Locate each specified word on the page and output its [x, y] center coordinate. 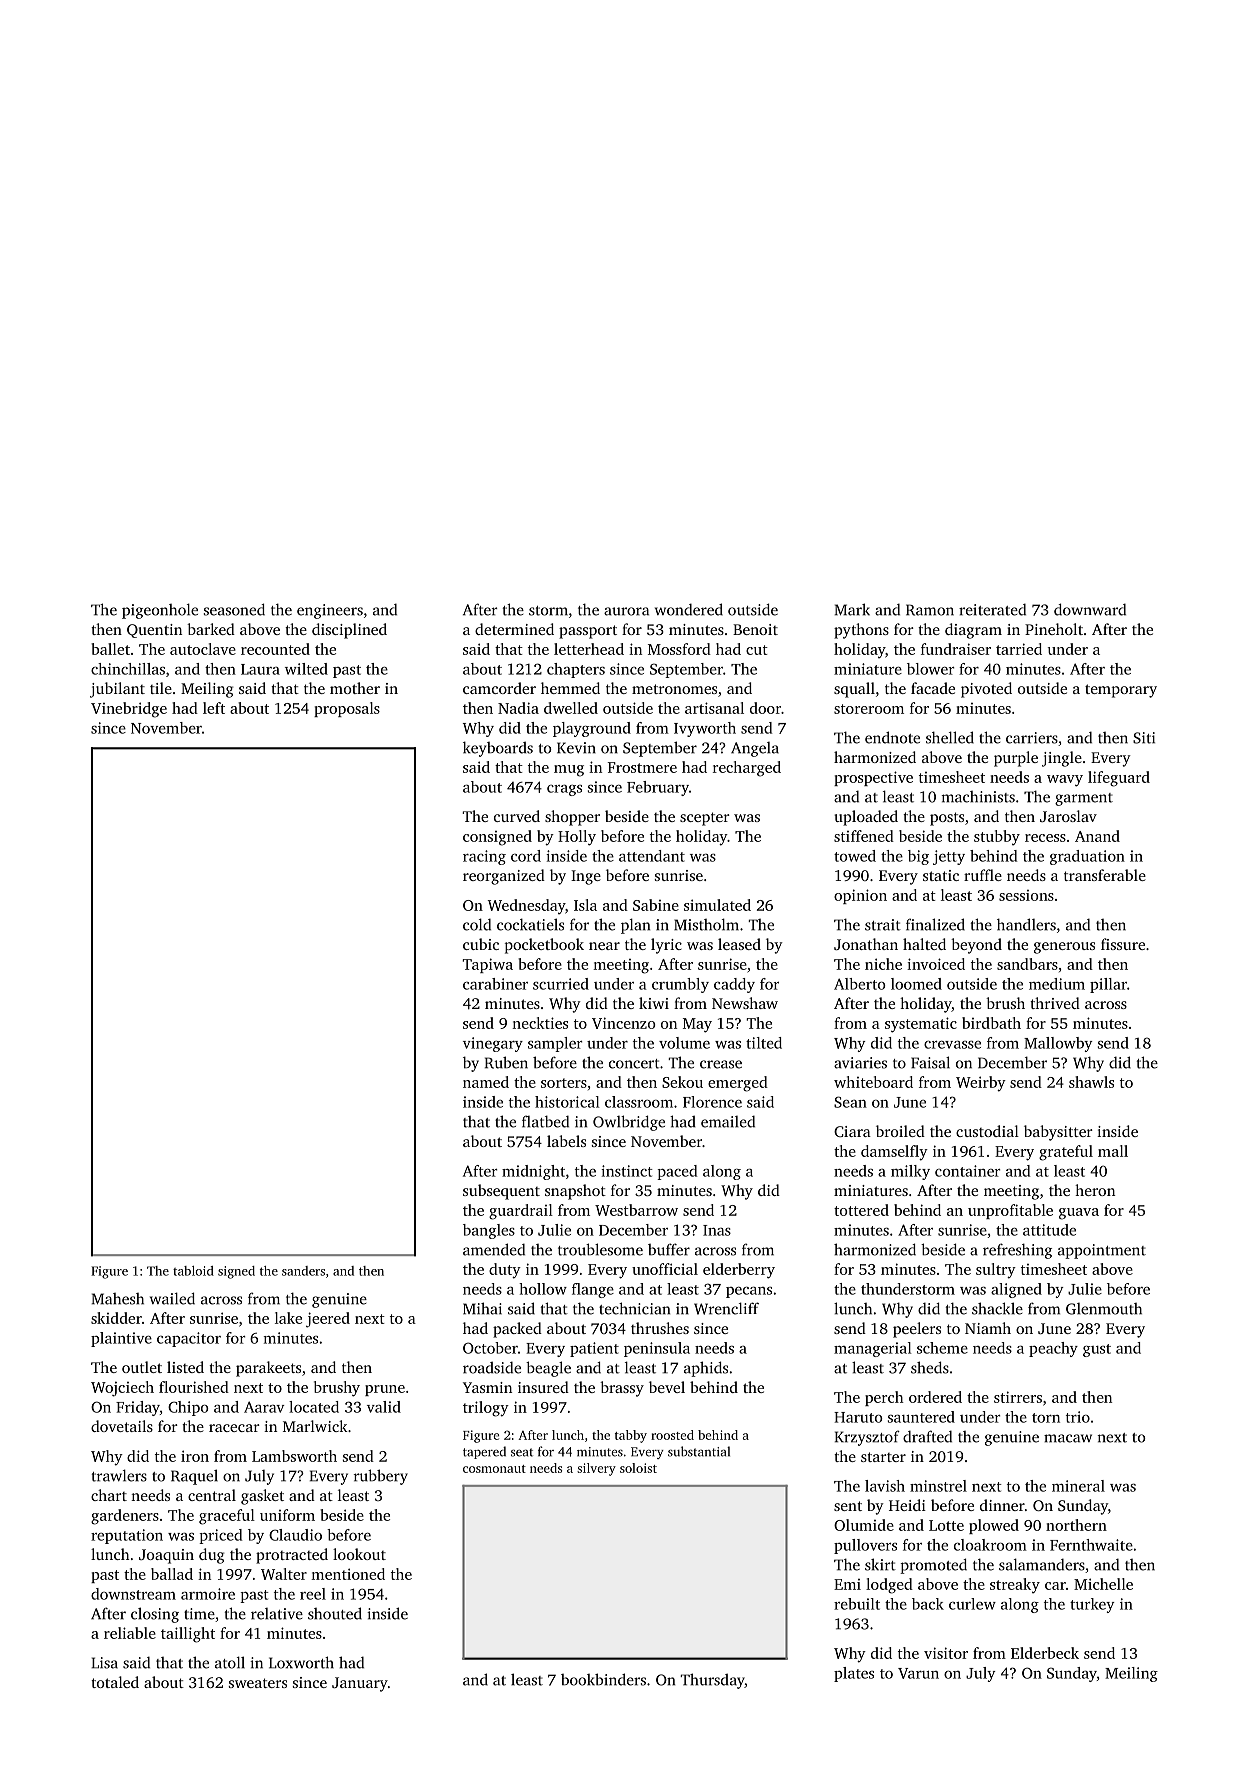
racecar [234, 1428]
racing [484, 857]
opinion [860, 896]
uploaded [866, 818]
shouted [335, 1613]
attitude [1049, 1230]
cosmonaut [494, 1469]
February [658, 788]
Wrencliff [726, 1308]
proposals [347, 709]
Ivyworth [705, 729]
